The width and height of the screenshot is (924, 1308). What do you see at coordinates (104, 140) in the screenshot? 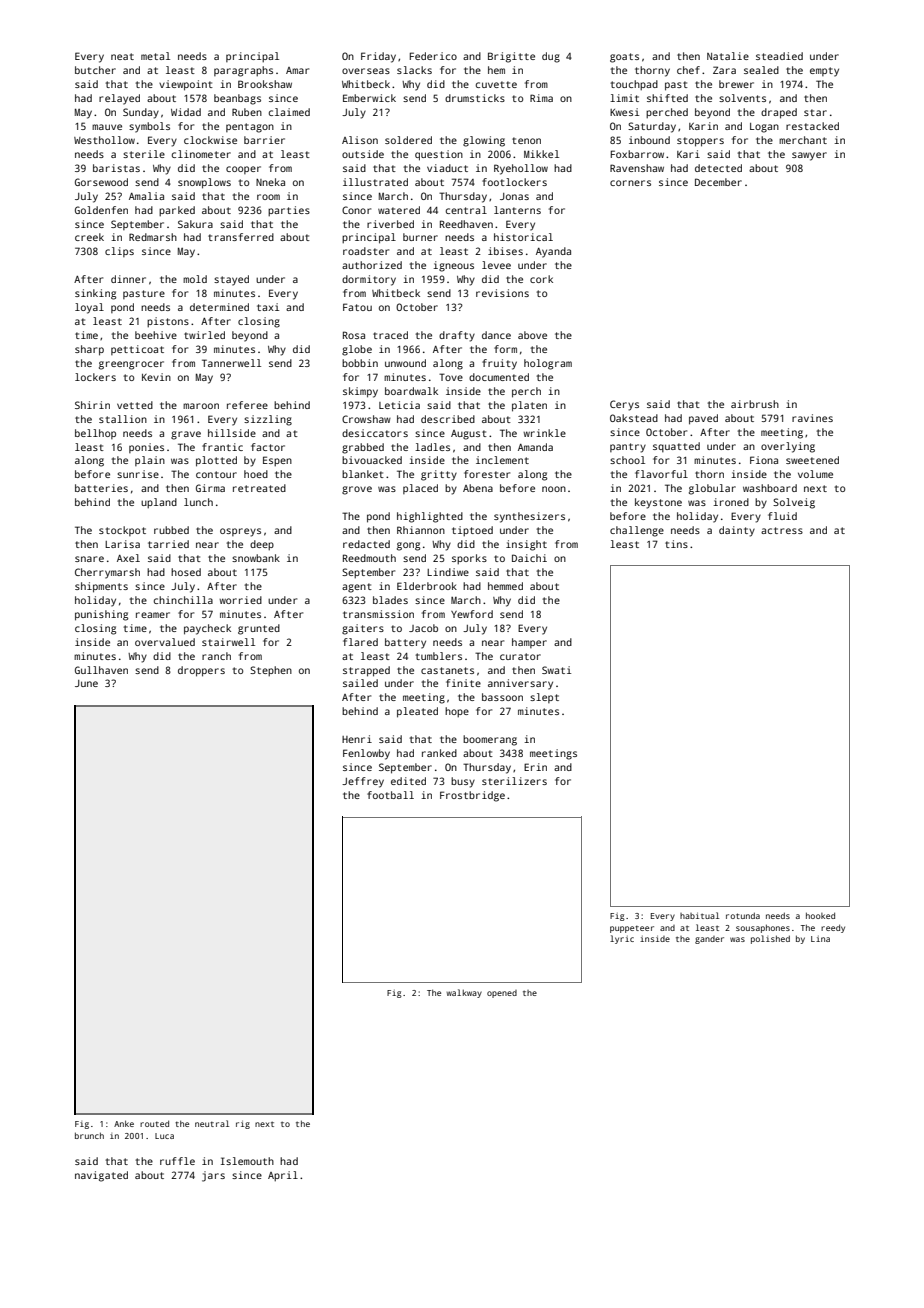
I see `Westhollow` at bounding box center [104, 140].
